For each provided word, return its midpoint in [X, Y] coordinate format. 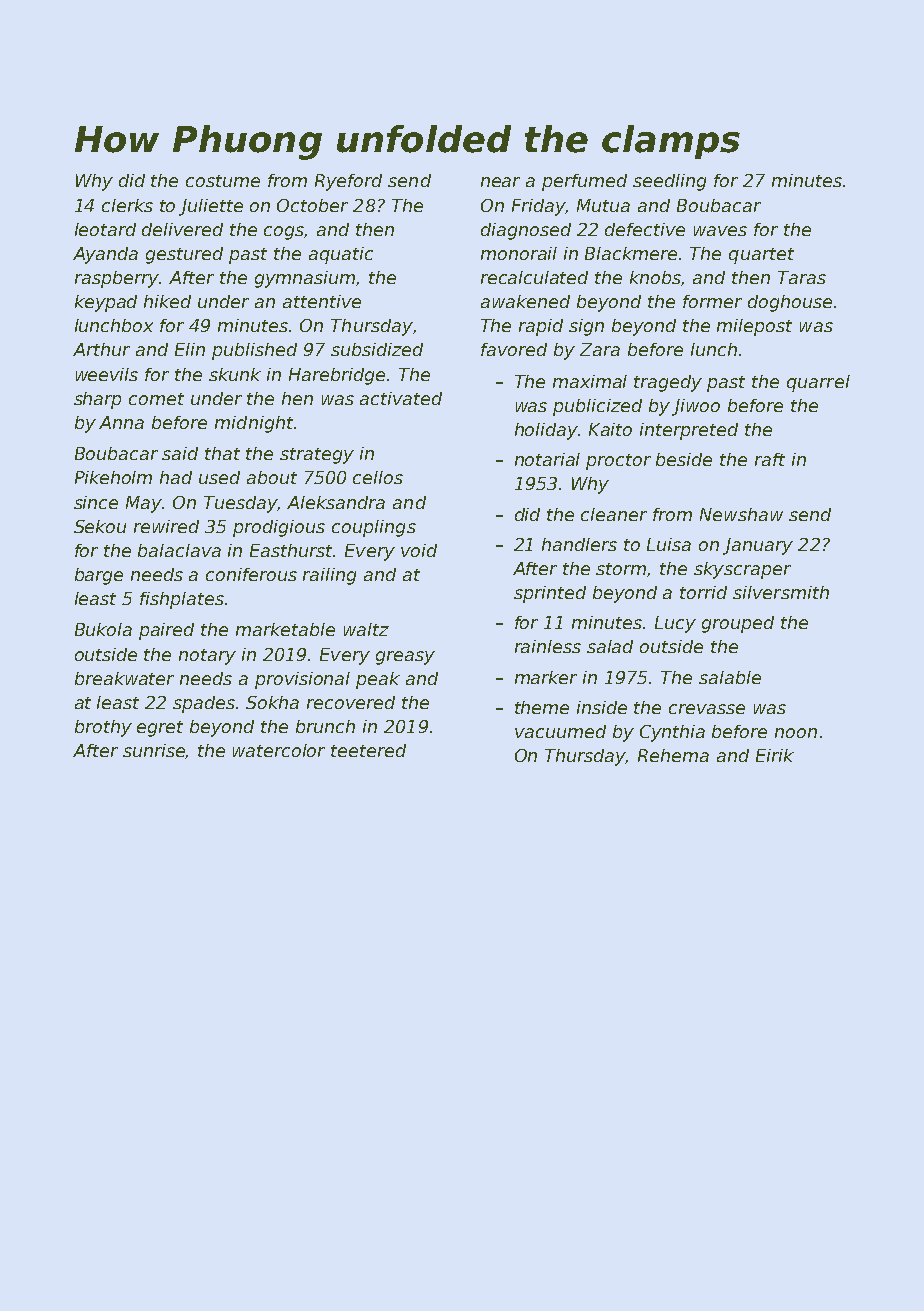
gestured [184, 255]
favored [514, 349]
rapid [541, 327]
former [712, 301]
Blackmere [631, 253]
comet [156, 399]
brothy [103, 728]
